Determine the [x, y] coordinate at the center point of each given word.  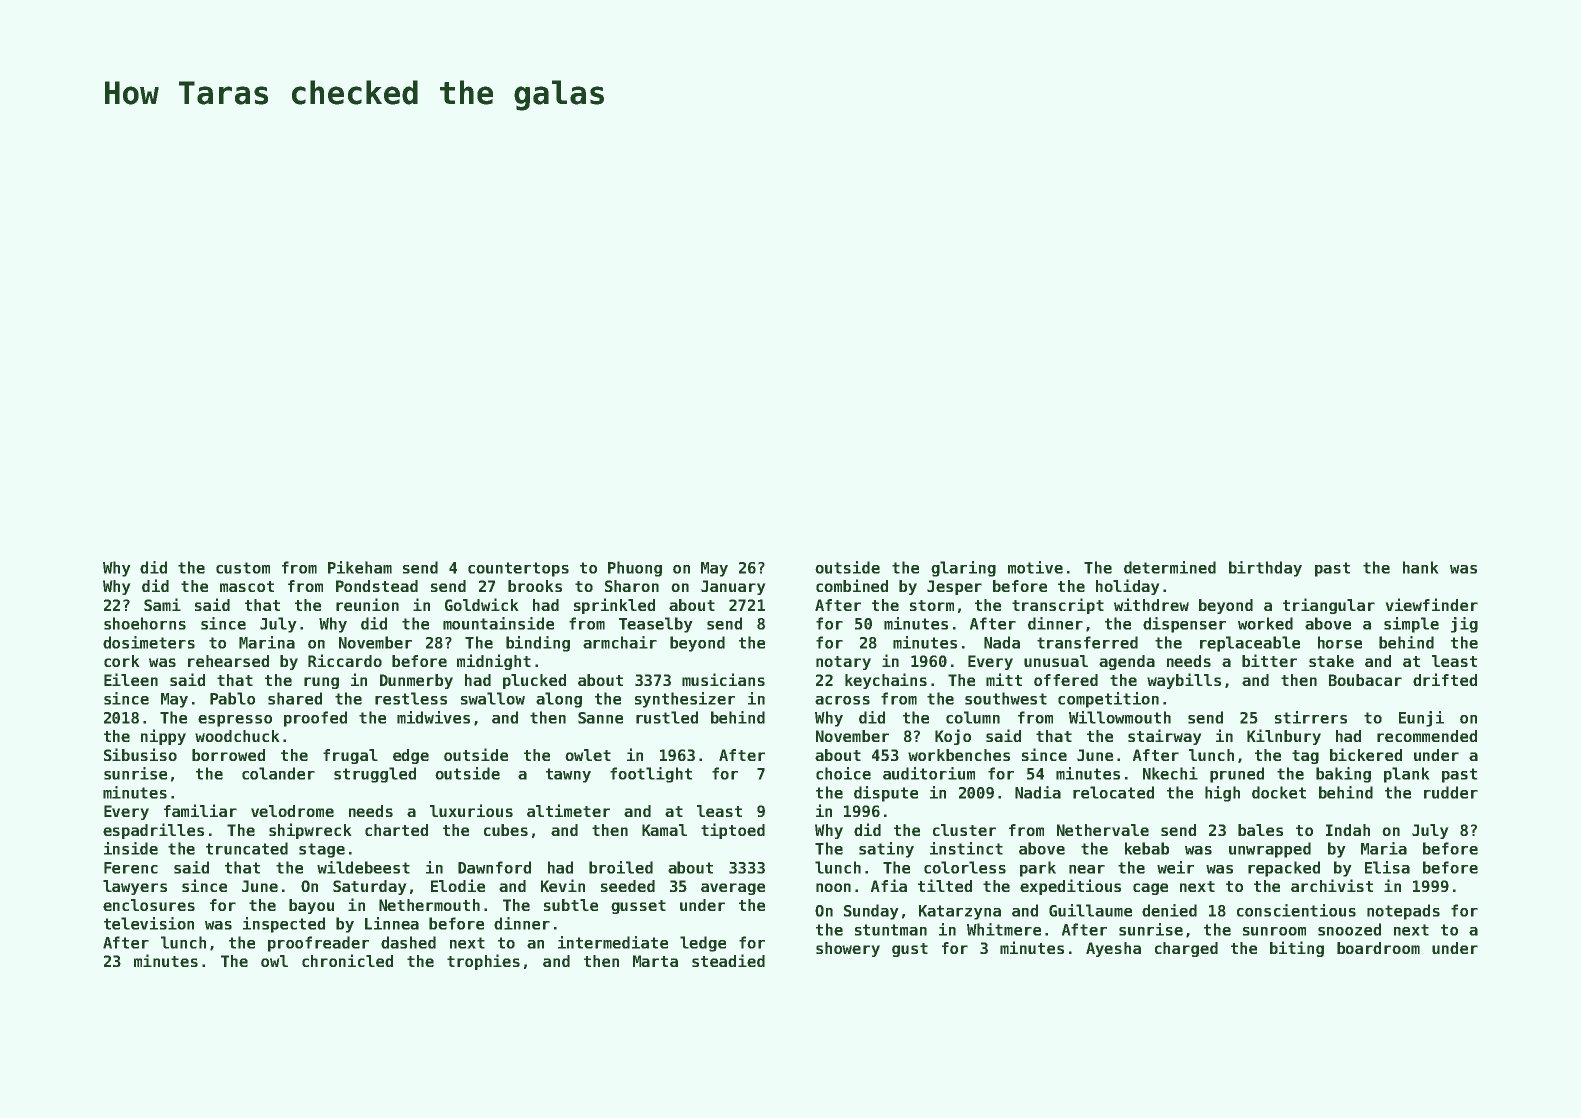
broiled [621, 867]
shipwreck [310, 831]
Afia [889, 885]
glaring [963, 569]
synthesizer [685, 700]
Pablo [232, 698]
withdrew [1151, 604]
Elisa [1387, 867]
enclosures [149, 905]
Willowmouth [1120, 717]
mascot [247, 586]
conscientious [1296, 910]
